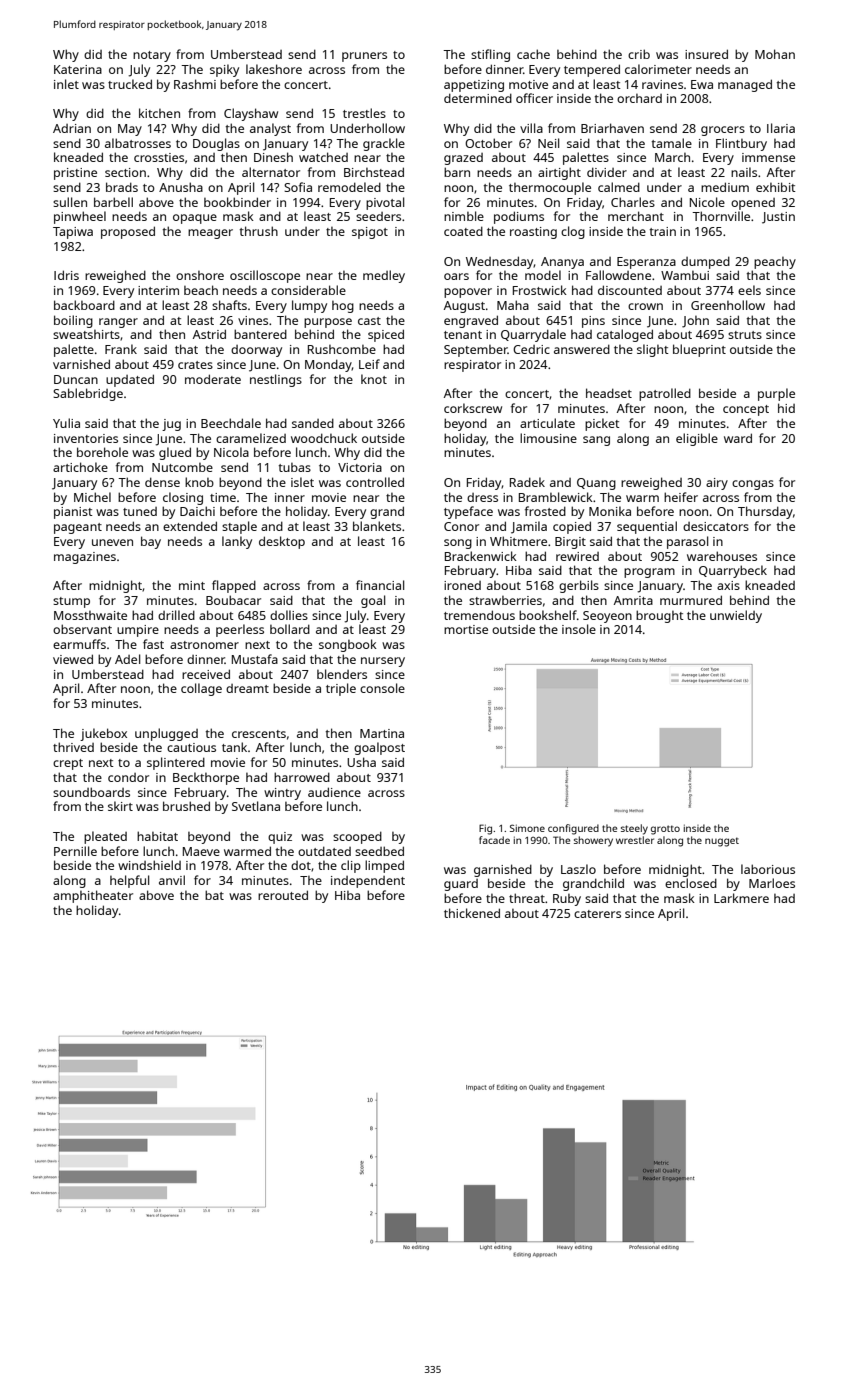 The height and width of the screenshot is (1400, 849). What do you see at coordinates (183, 498) in the screenshot?
I see `closing` at bounding box center [183, 498].
